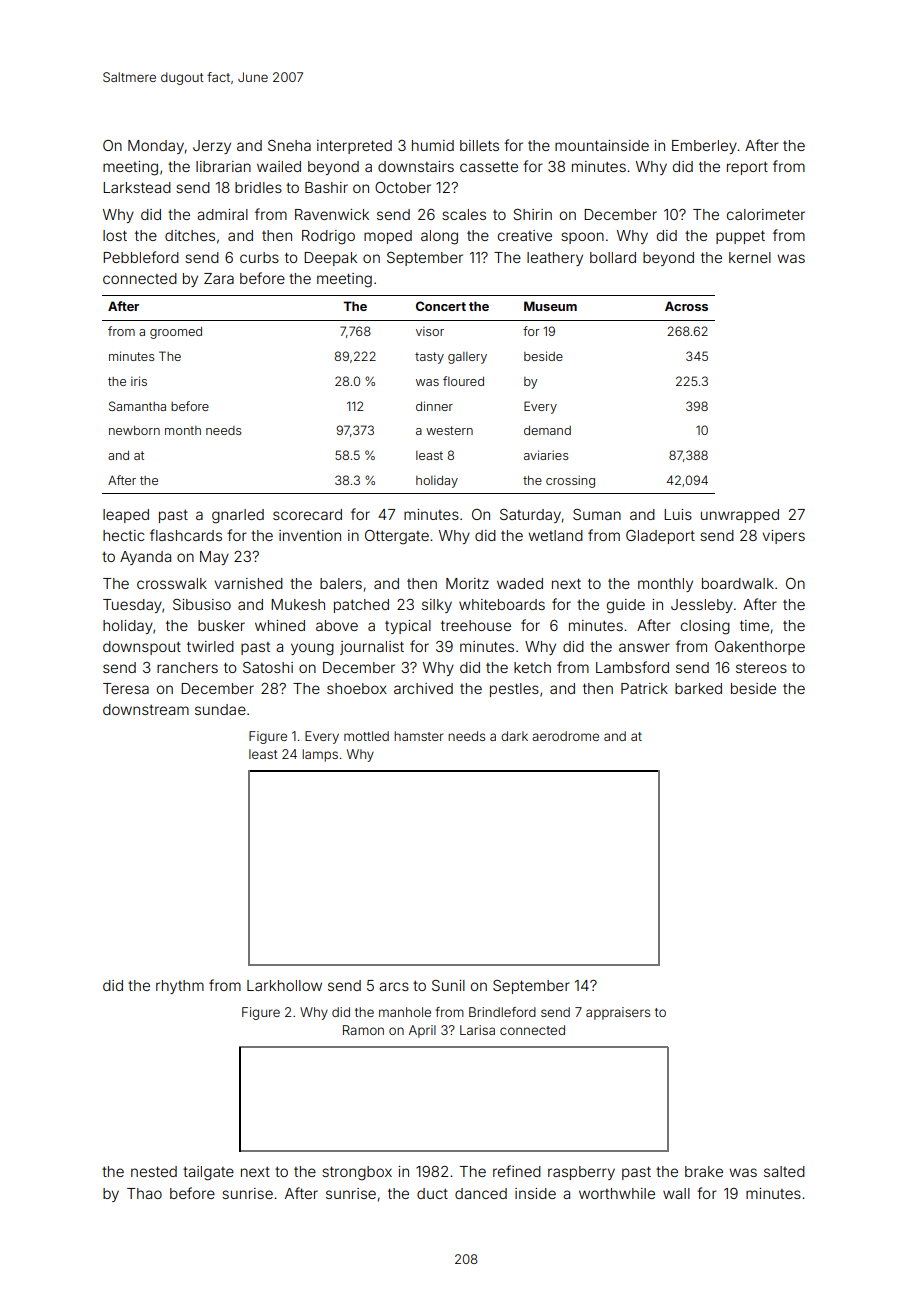 This page has width=908, height=1316. What do you see at coordinates (418, 736) in the page?
I see `hamster` at bounding box center [418, 736].
